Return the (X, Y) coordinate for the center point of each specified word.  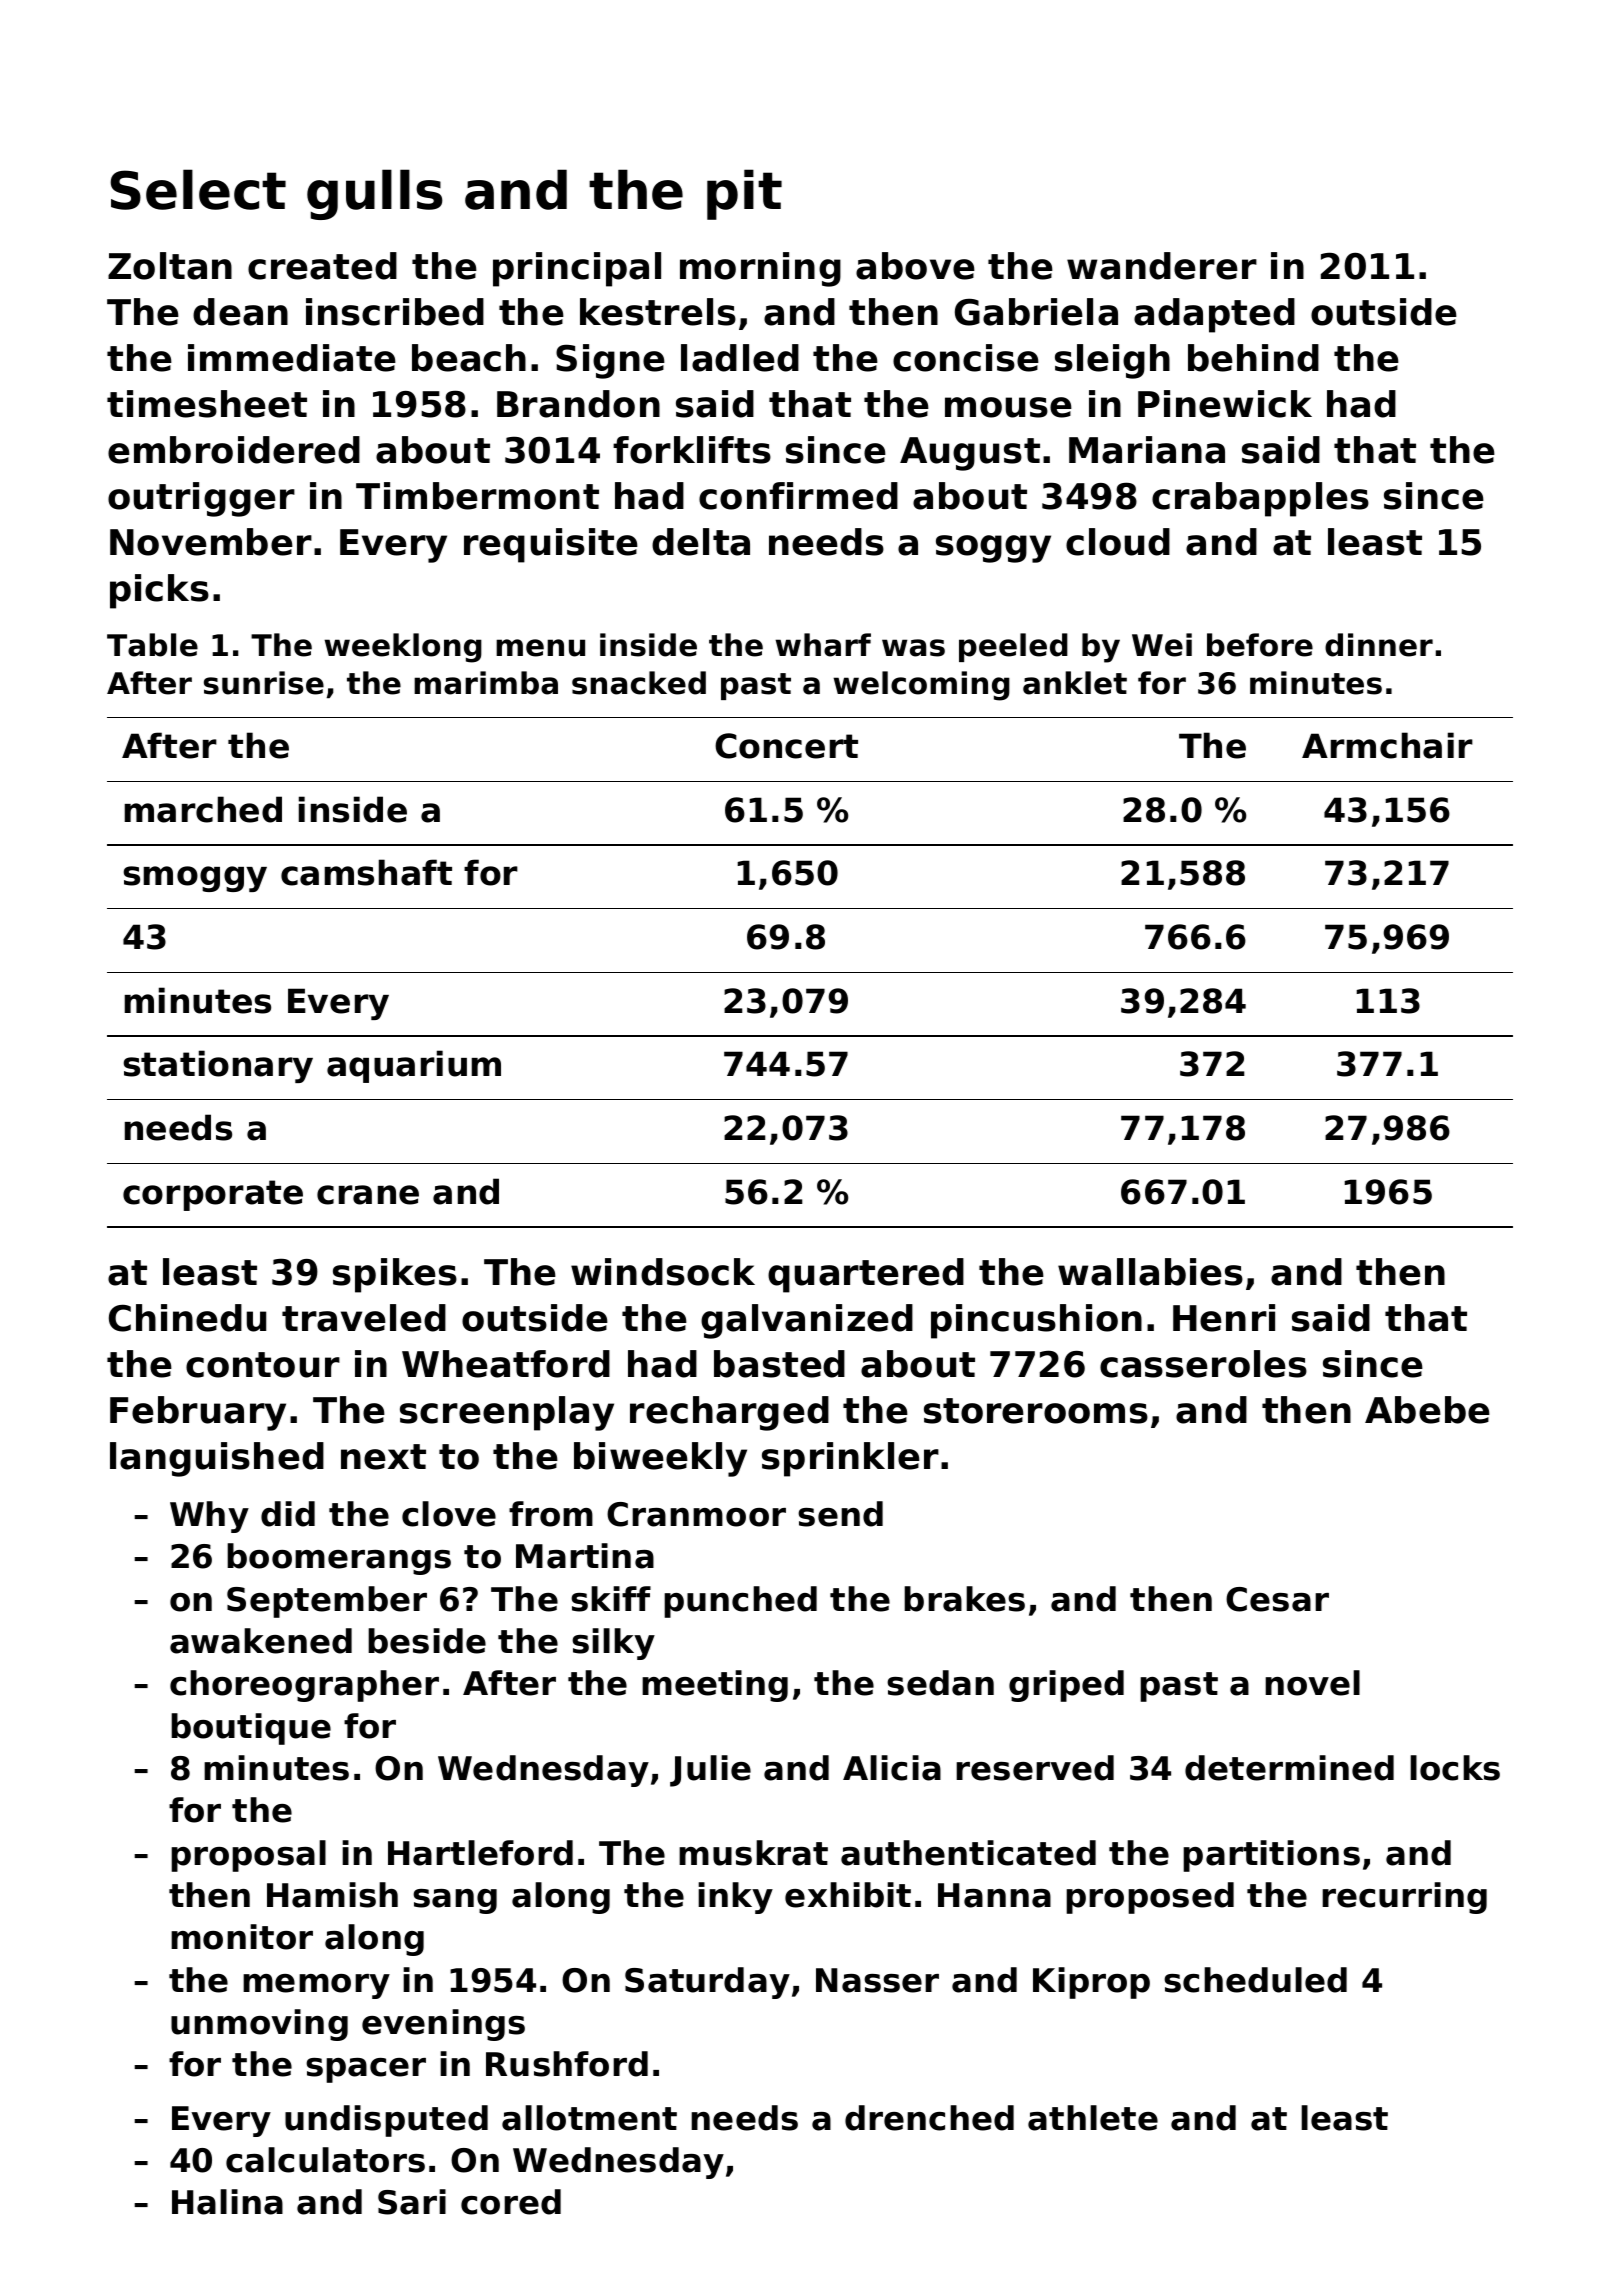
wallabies (1150, 1272)
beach (469, 358)
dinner (1379, 645)
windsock (663, 1272)
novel (1312, 1683)
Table (152, 645)
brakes (964, 1599)
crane (368, 1195)
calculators (325, 2160)
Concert (786, 746)
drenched (929, 2118)
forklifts (692, 450)
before (1260, 645)
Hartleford (480, 1853)
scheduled (1255, 1980)
